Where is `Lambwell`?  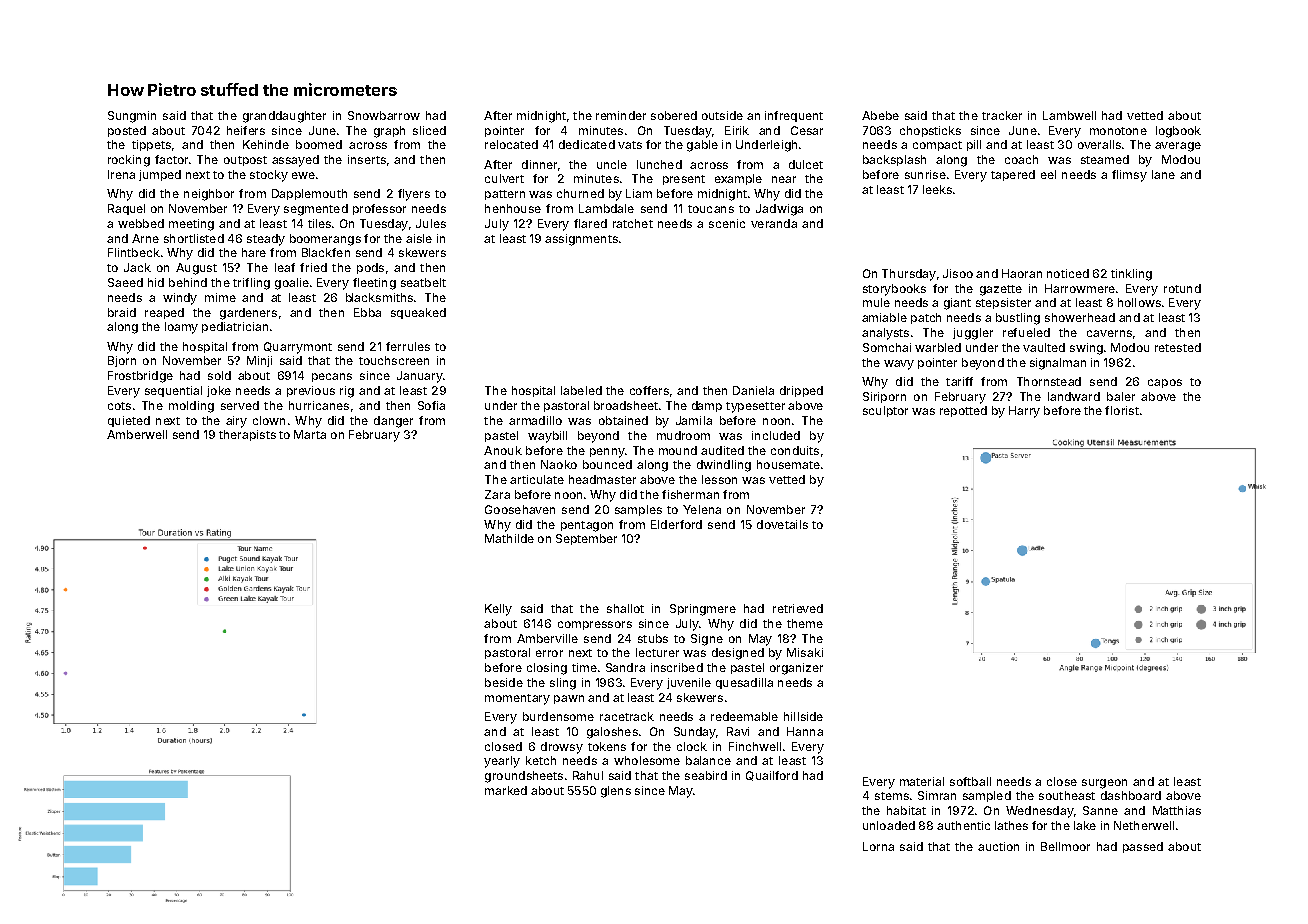 Lambwell is located at coordinates (1069, 115).
